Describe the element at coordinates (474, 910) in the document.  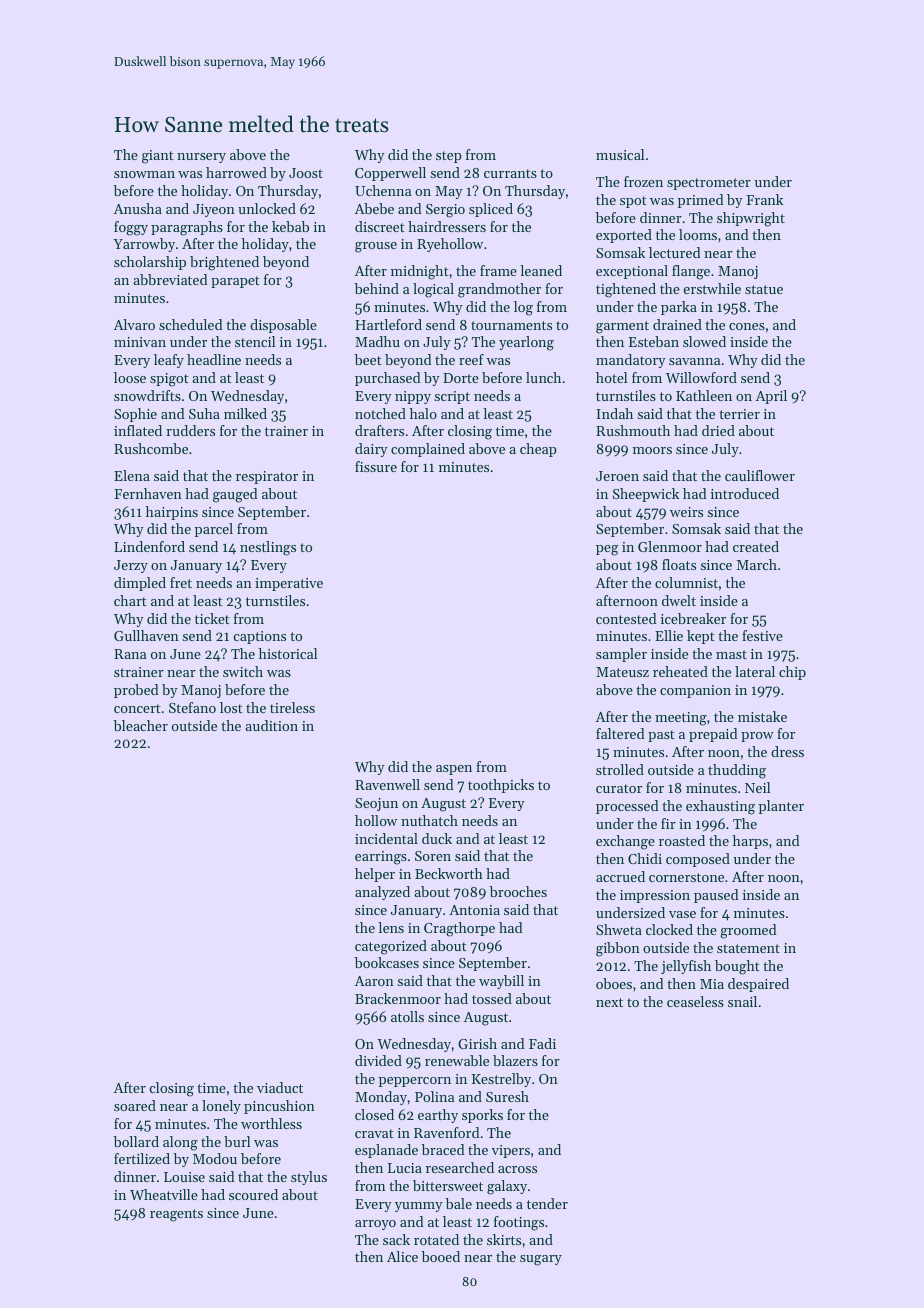
I see `Antonia` at that location.
